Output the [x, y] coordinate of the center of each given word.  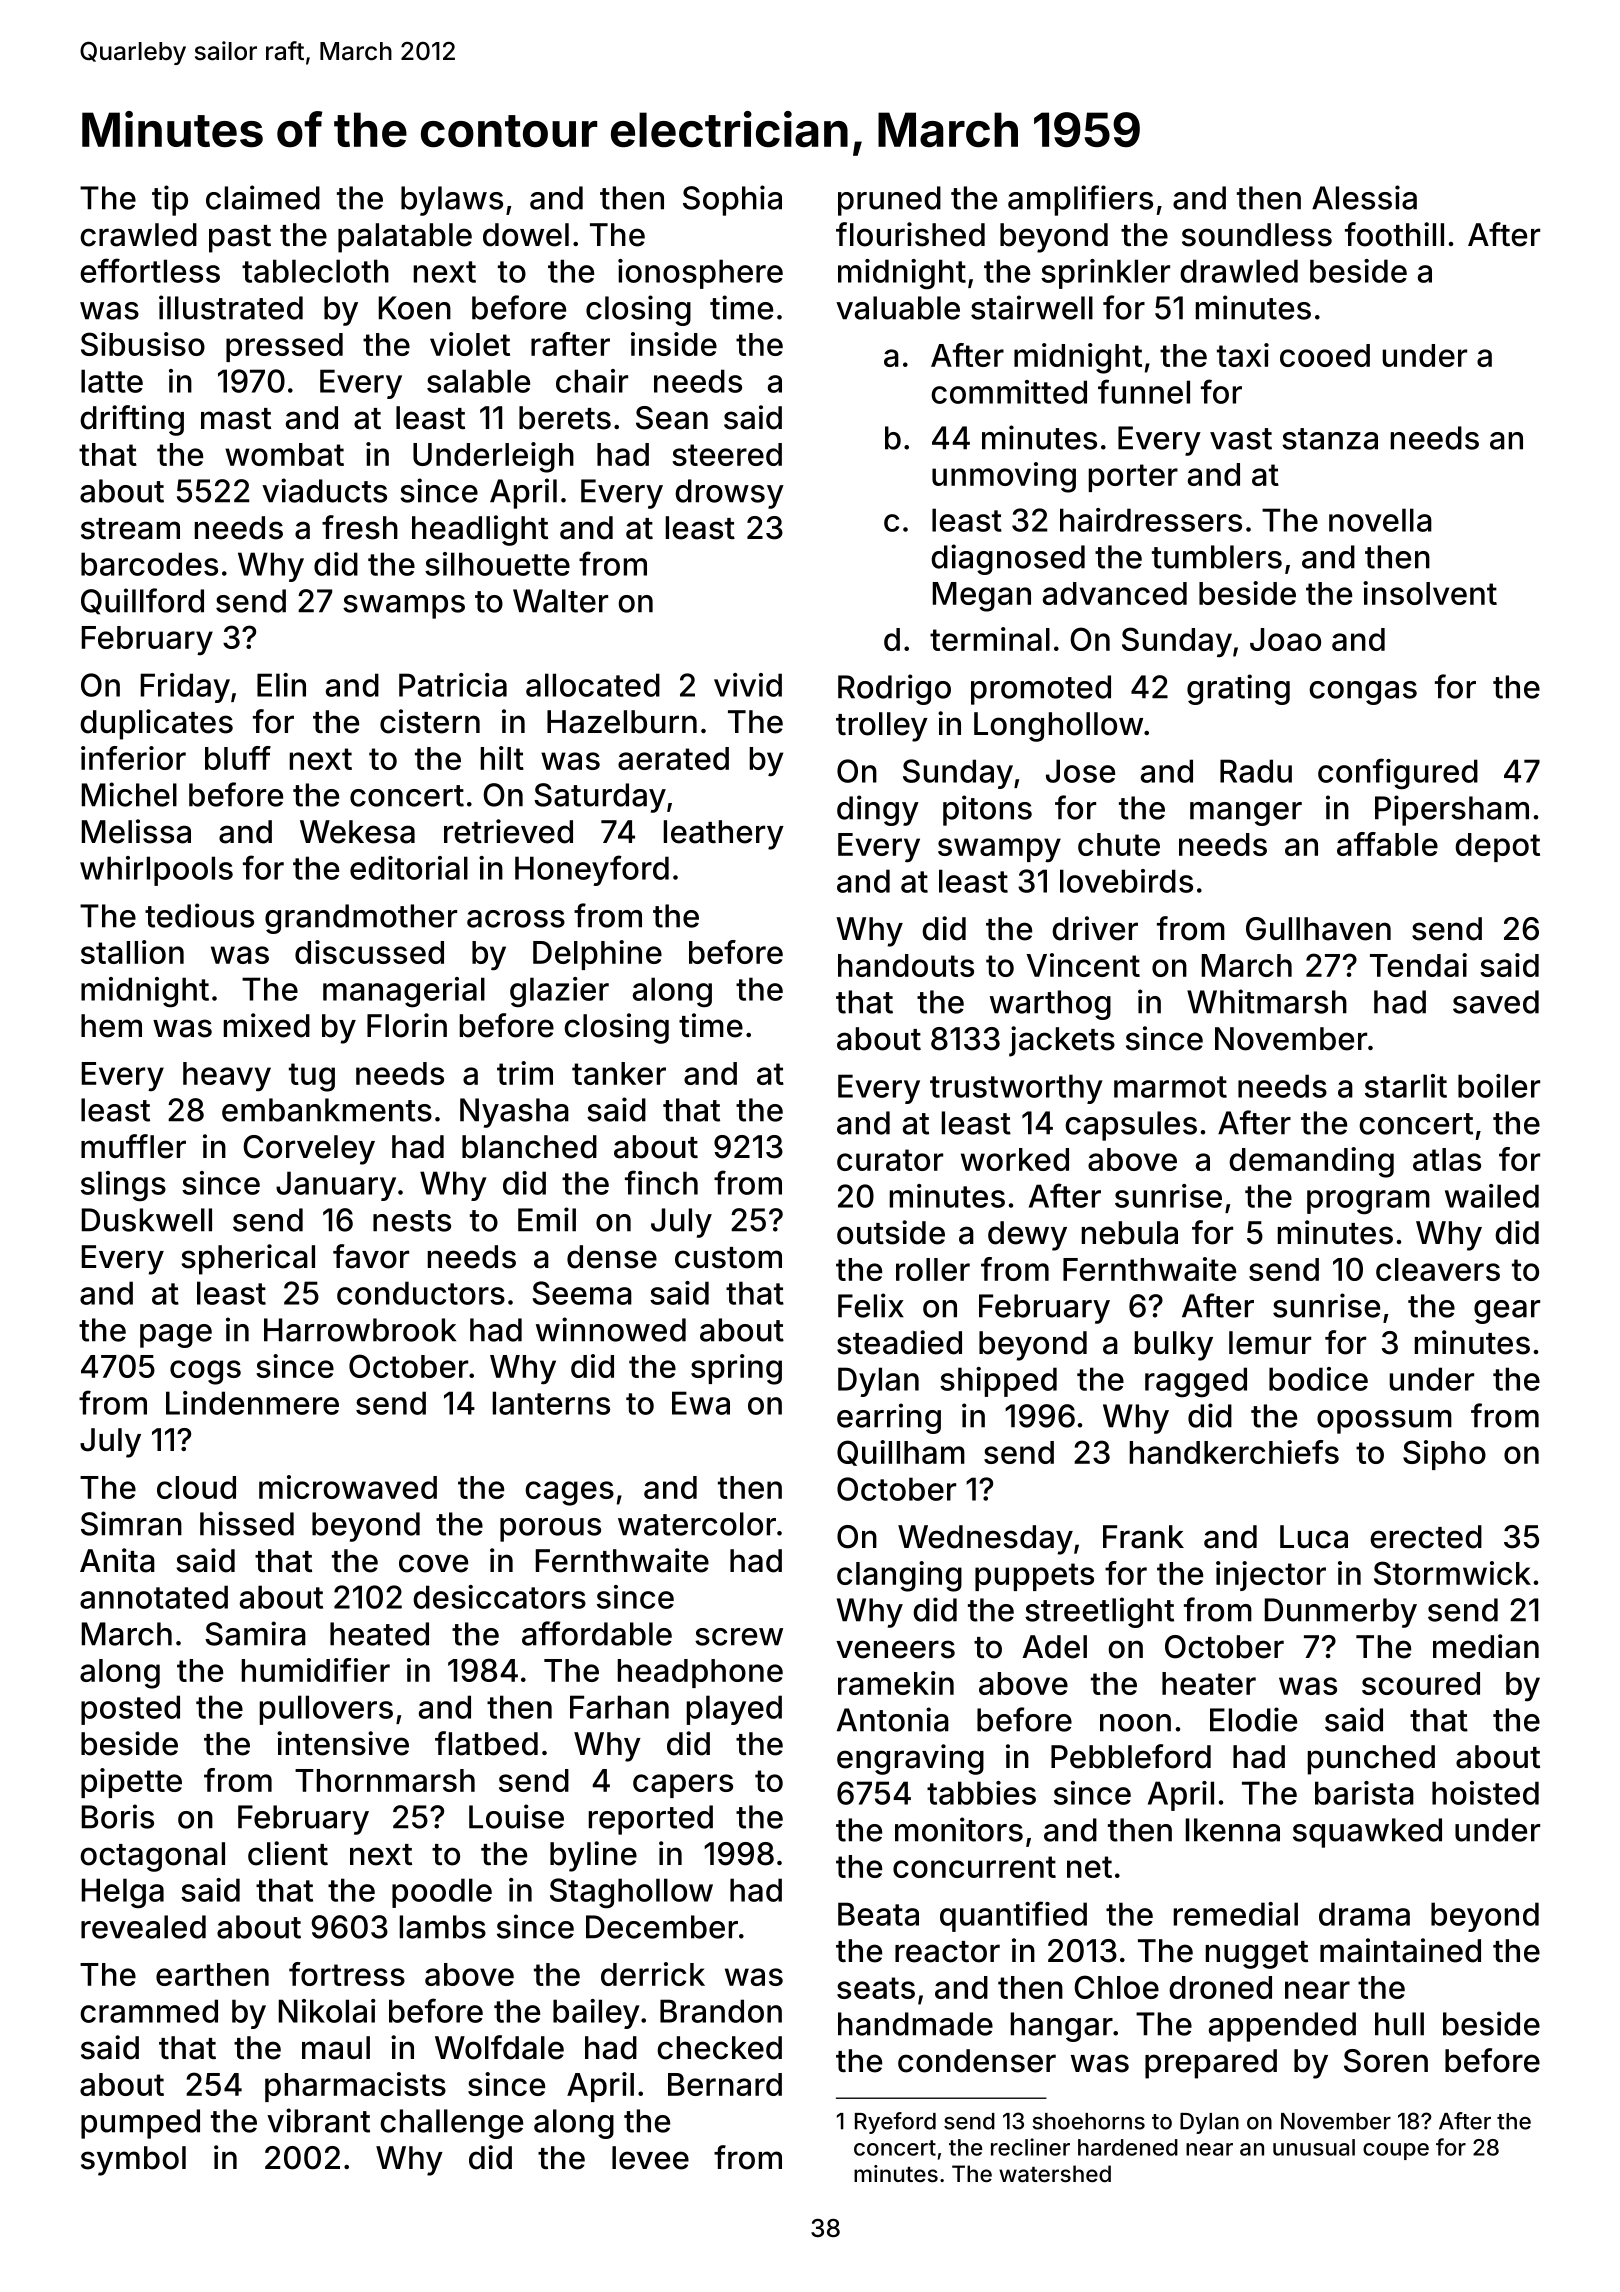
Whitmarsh [1267, 1001]
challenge [451, 2124]
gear [1507, 1312]
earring [889, 1418]
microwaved [348, 1487]
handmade [915, 2024]
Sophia [732, 200]
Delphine [597, 955]
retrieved [508, 831]
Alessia [1364, 197]
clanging [899, 1576]
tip [170, 200]
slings [123, 1186]
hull [1399, 2024]
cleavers [1438, 1269]
